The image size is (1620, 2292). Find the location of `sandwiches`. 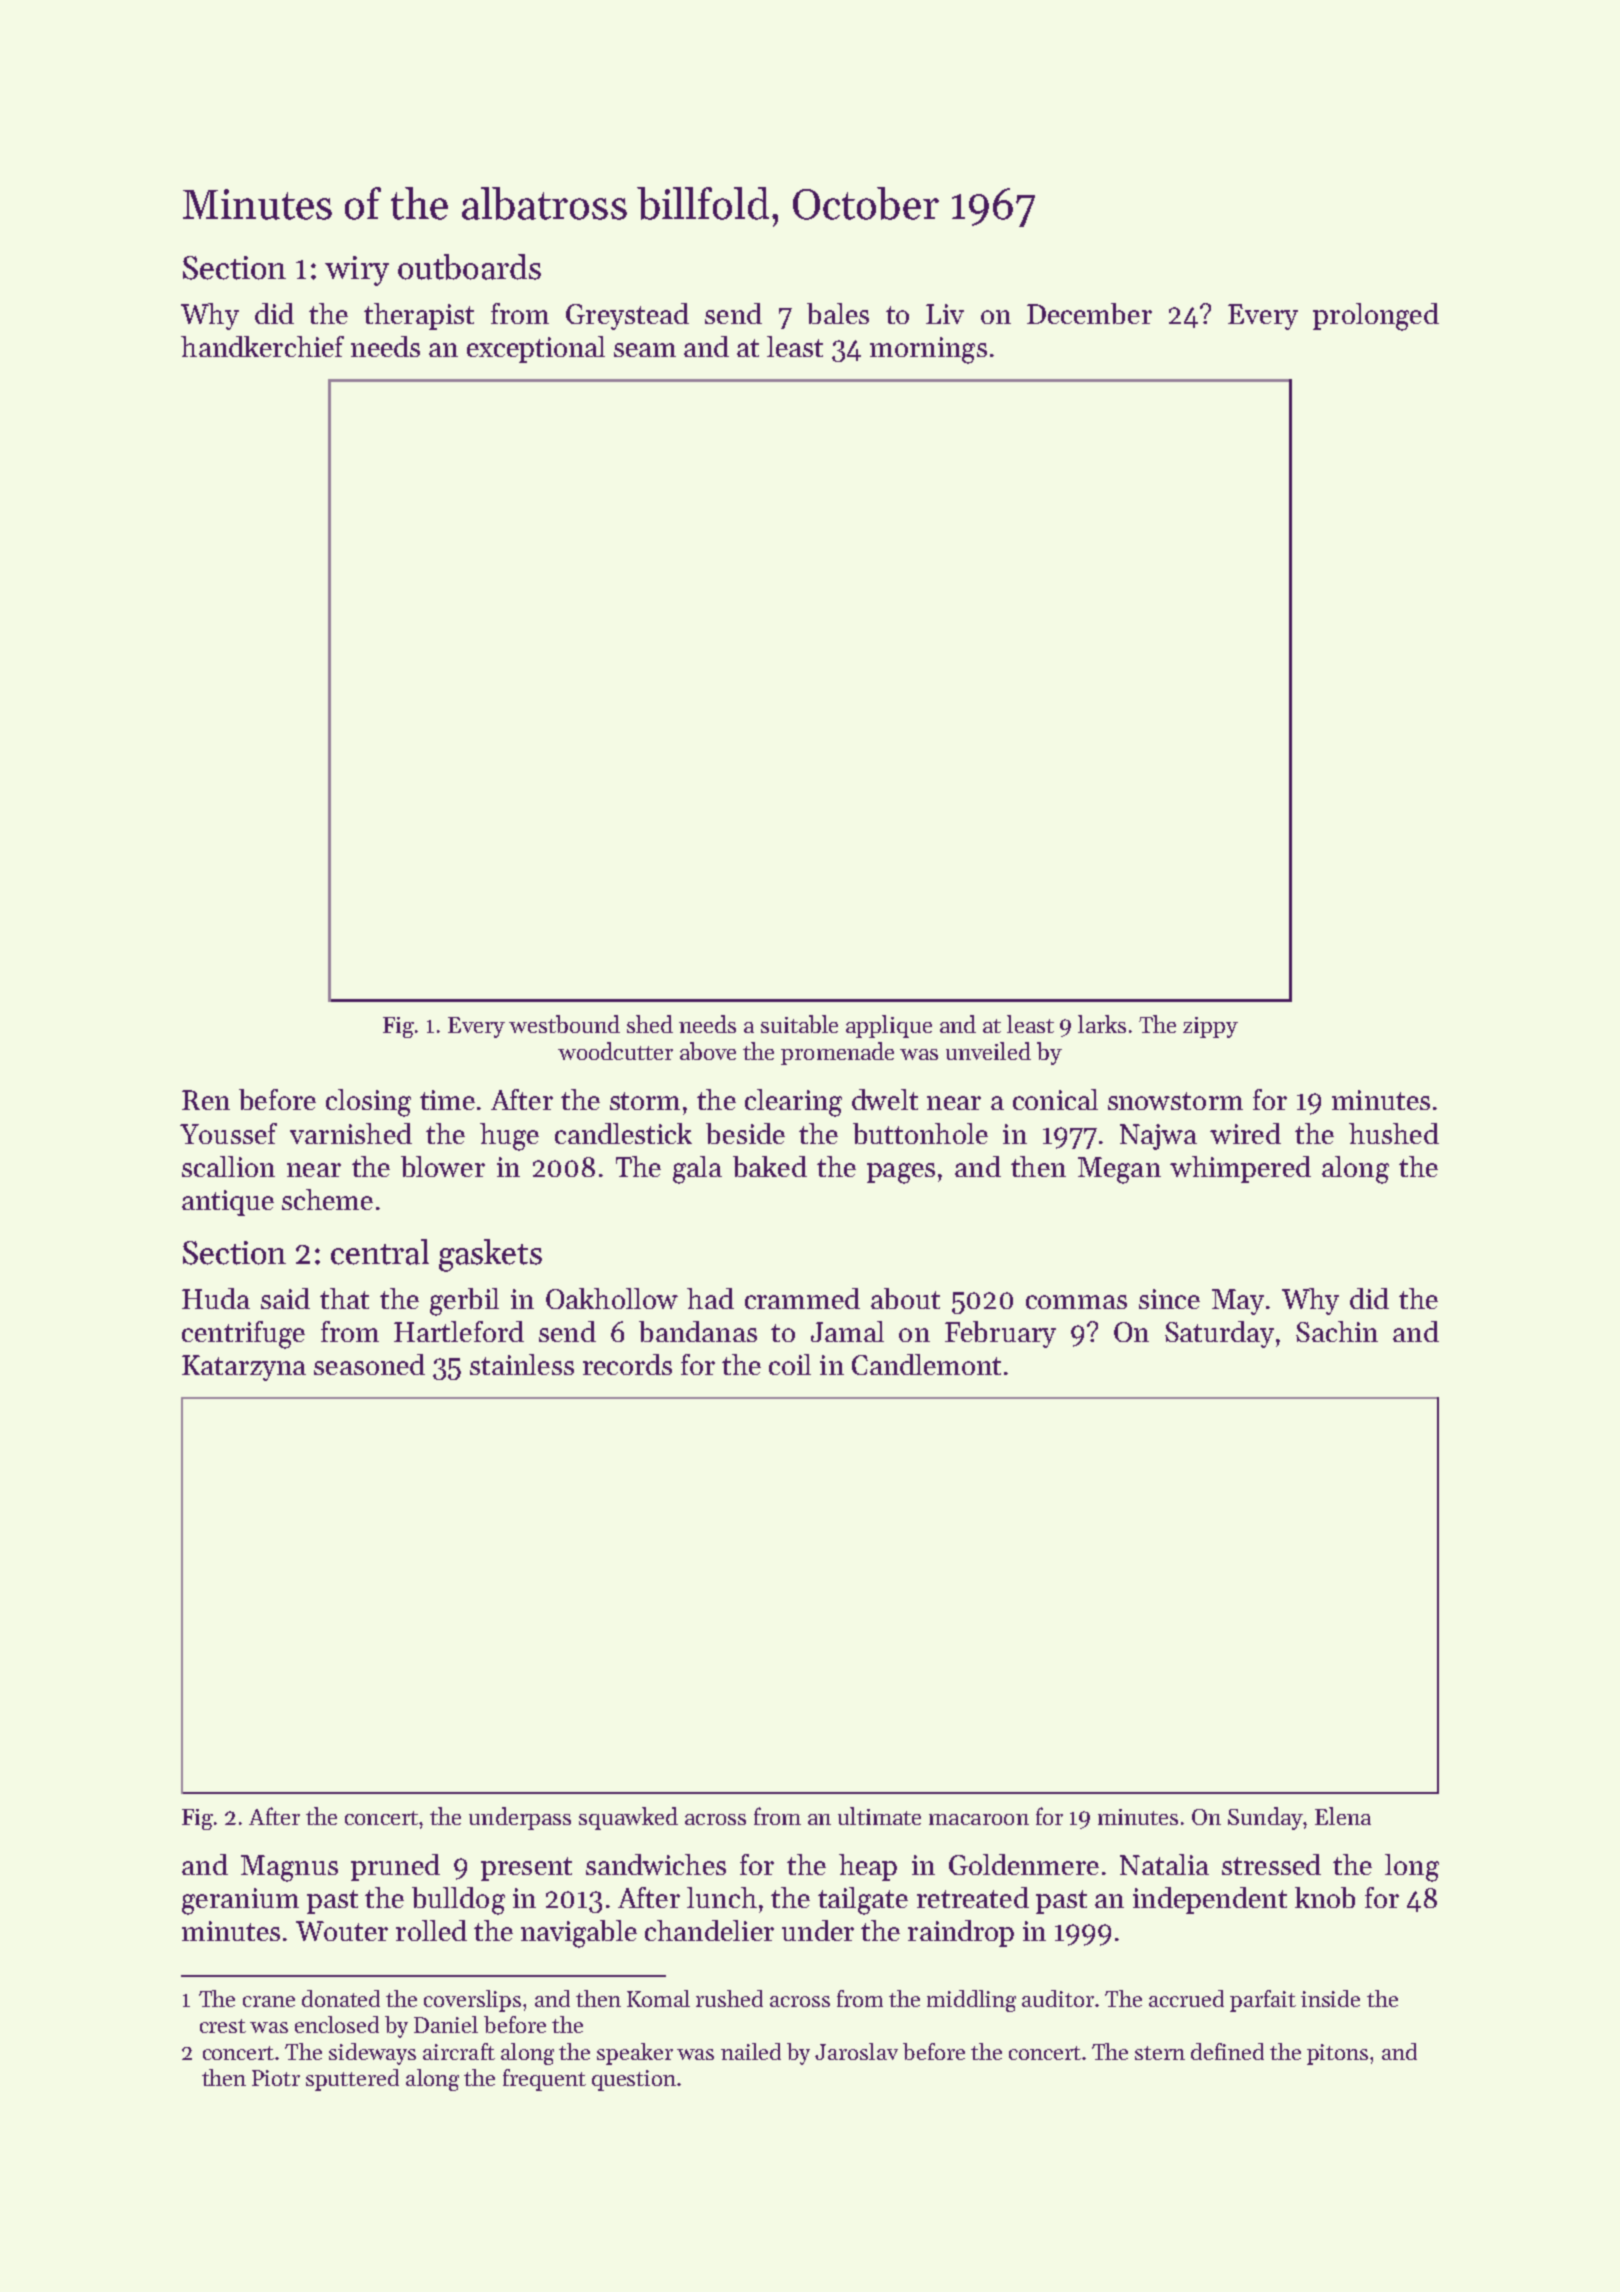

sandwiches is located at coordinates (656, 1864).
